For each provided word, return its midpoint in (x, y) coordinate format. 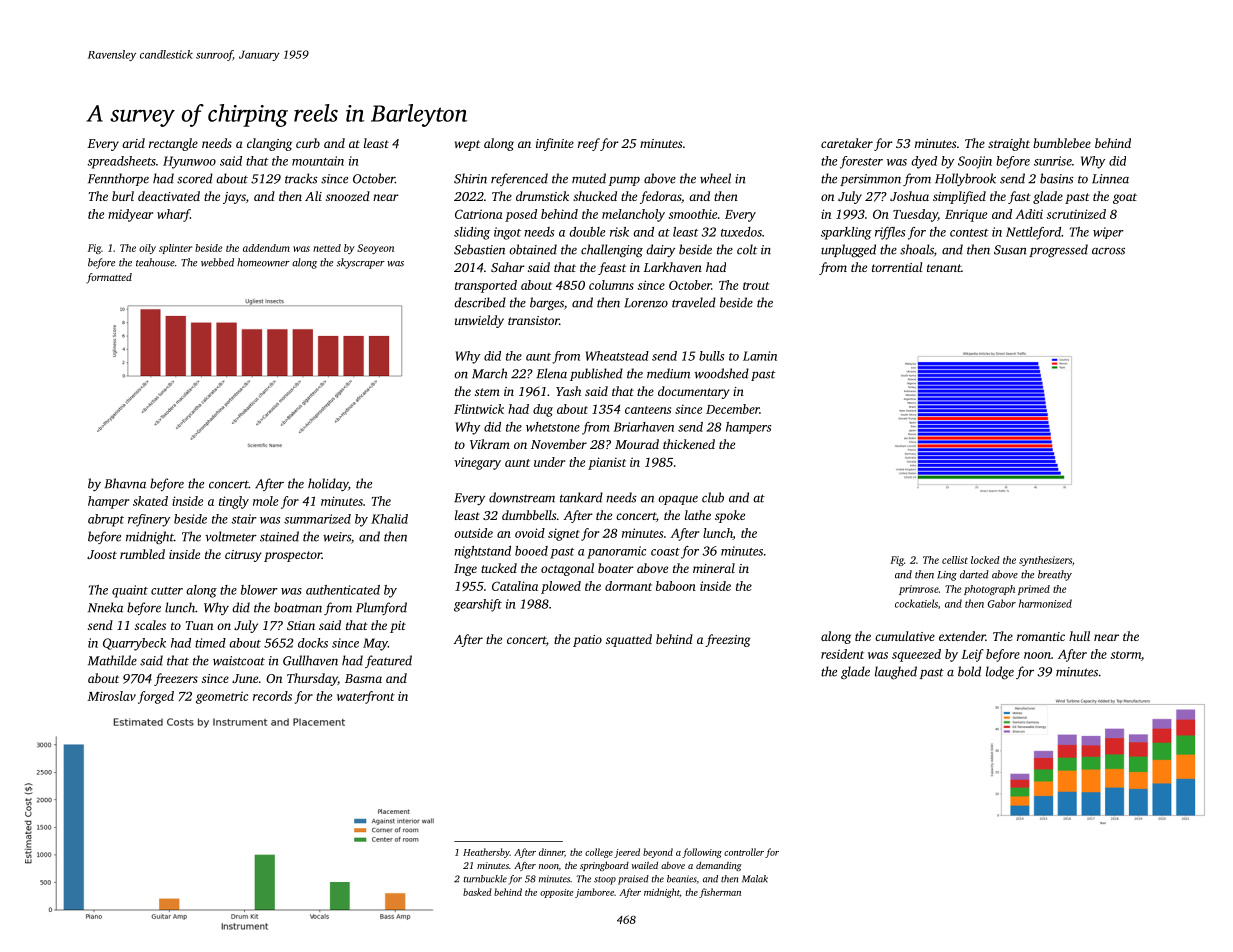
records (272, 696)
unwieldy (479, 321)
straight (1009, 144)
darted (974, 574)
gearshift (478, 605)
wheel (715, 178)
